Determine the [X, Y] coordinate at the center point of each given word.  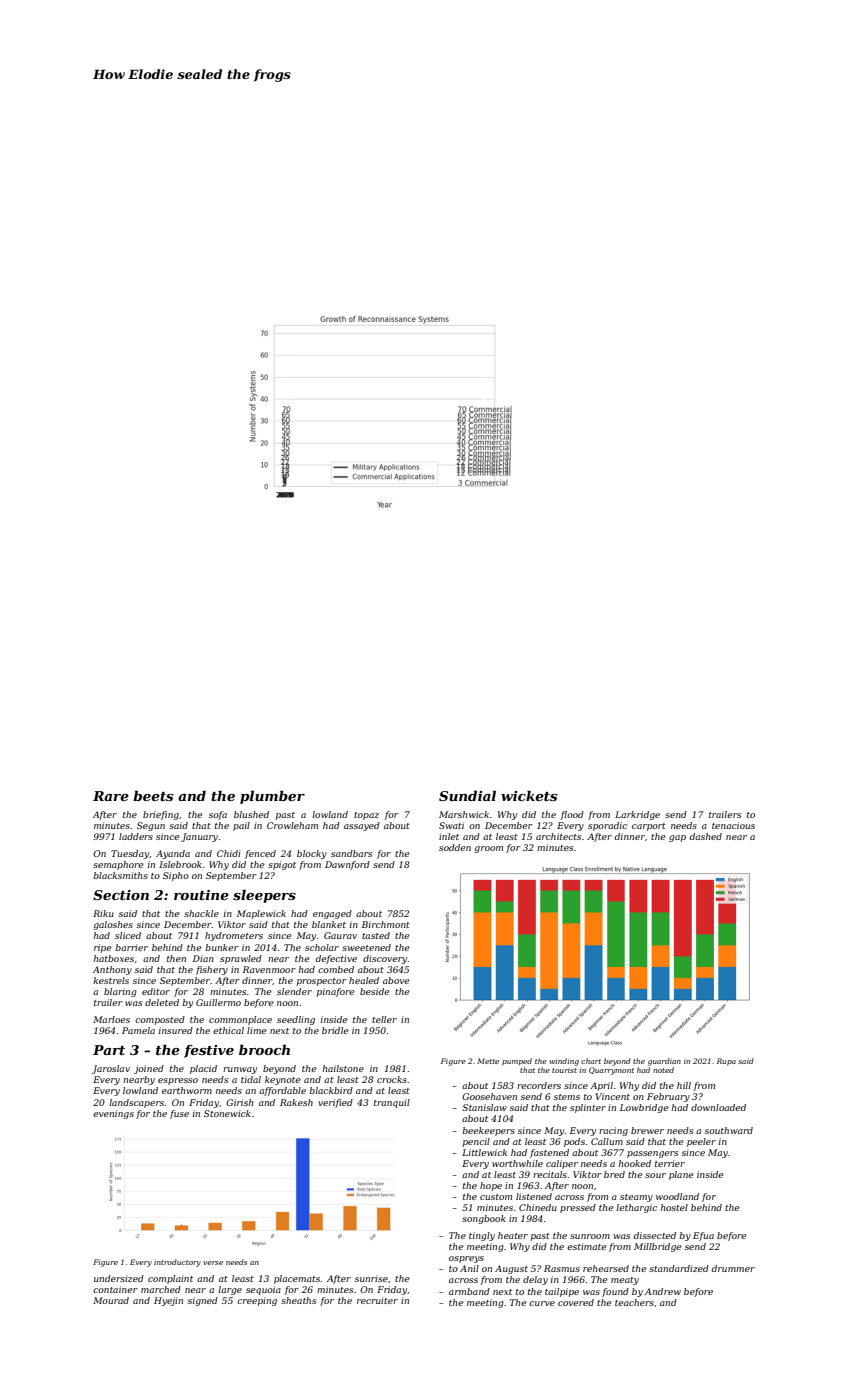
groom [488, 849]
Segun [151, 826]
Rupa [726, 1062]
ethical [228, 1030]
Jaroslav [111, 1069]
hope [491, 1186]
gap [677, 838]
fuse [179, 1114]
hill [684, 1085]
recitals [550, 1174]
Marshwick [464, 814]
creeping [257, 1301]
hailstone [343, 1068]
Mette [488, 1061]
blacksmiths [120, 875]
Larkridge [637, 815]
